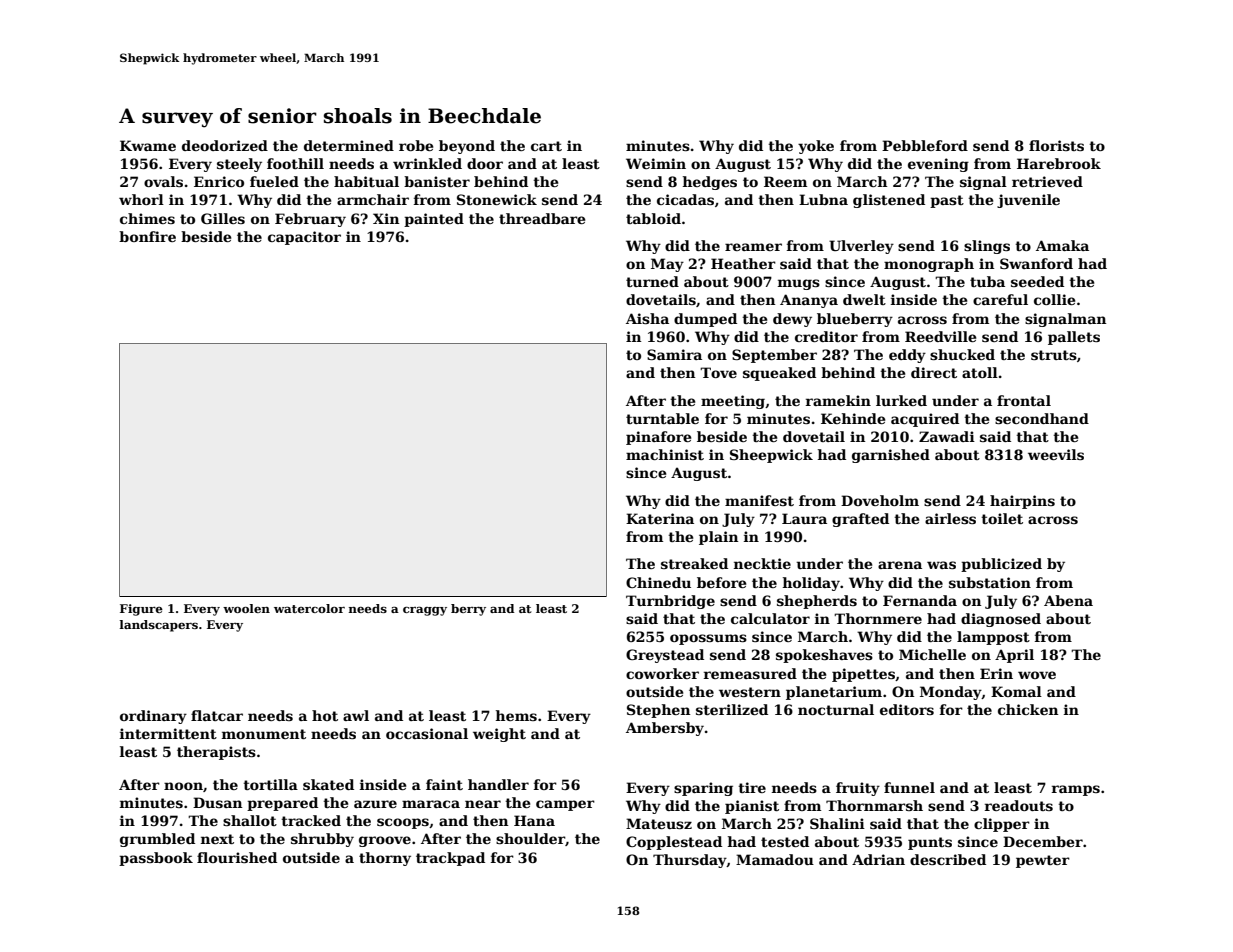  Describe the element at coordinates (658, 438) in the image. I see `pinafore` at that location.
